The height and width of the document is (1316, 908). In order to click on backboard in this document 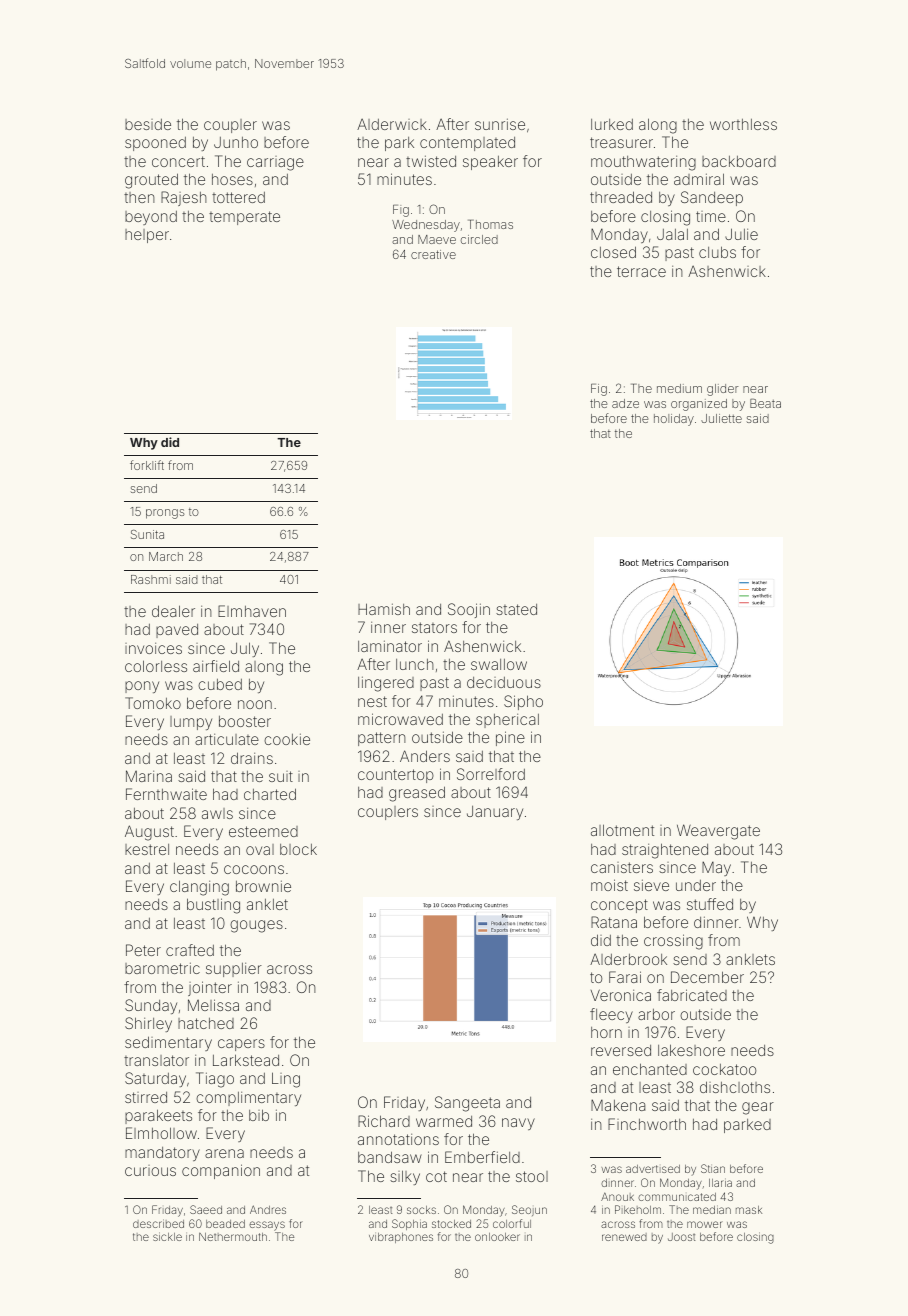, I will do `click(739, 161)`.
